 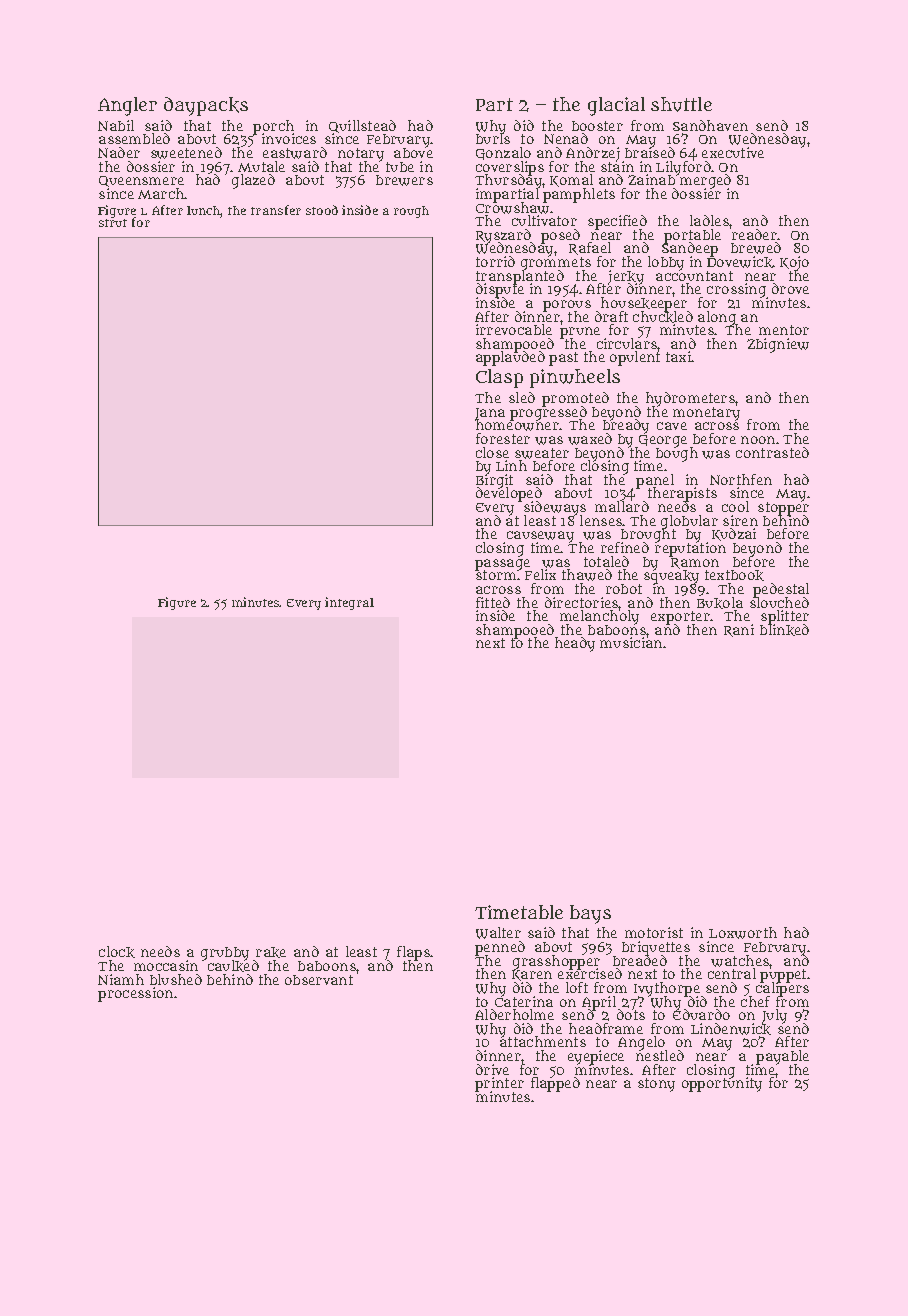 I want to click on draft, so click(x=611, y=316).
